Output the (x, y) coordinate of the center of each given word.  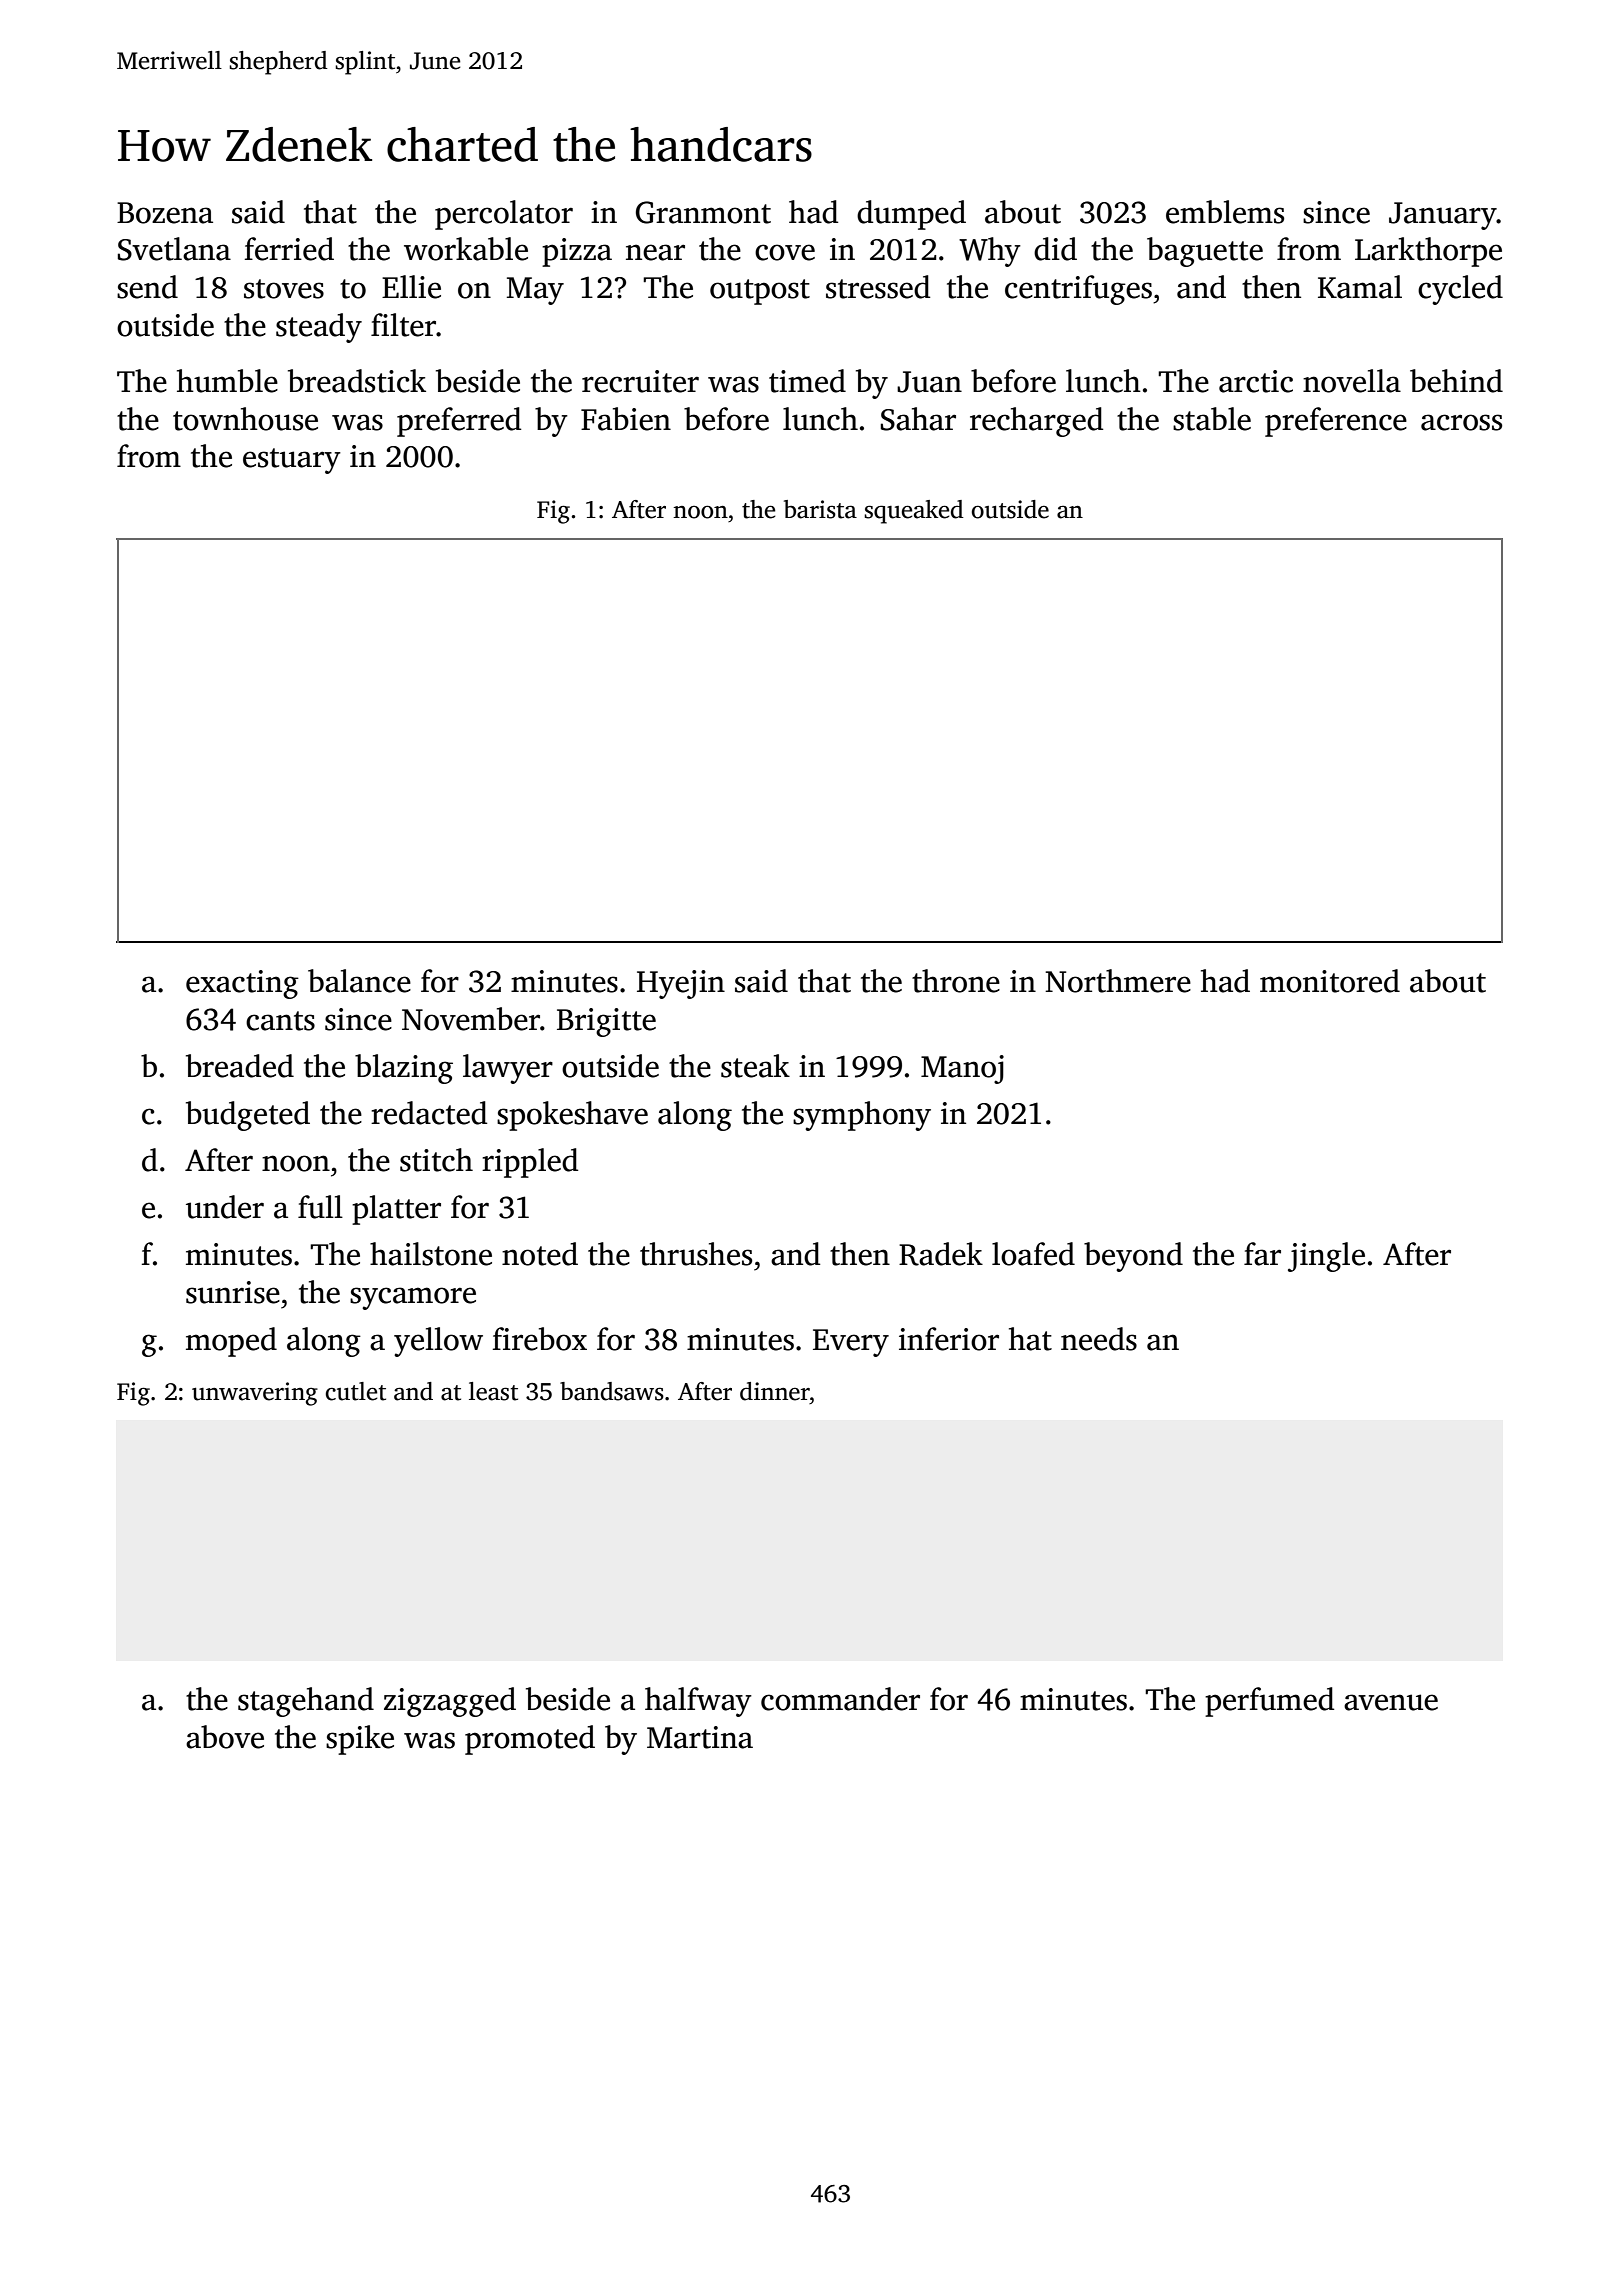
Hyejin (681, 984)
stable (1212, 419)
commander (840, 1699)
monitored (1330, 981)
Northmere (1118, 981)
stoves (284, 289)
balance (359, 981)
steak (755, 1066)
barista (820, 509)
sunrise (233, 1292)
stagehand (306, 1702)
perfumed (1269, 1702)
